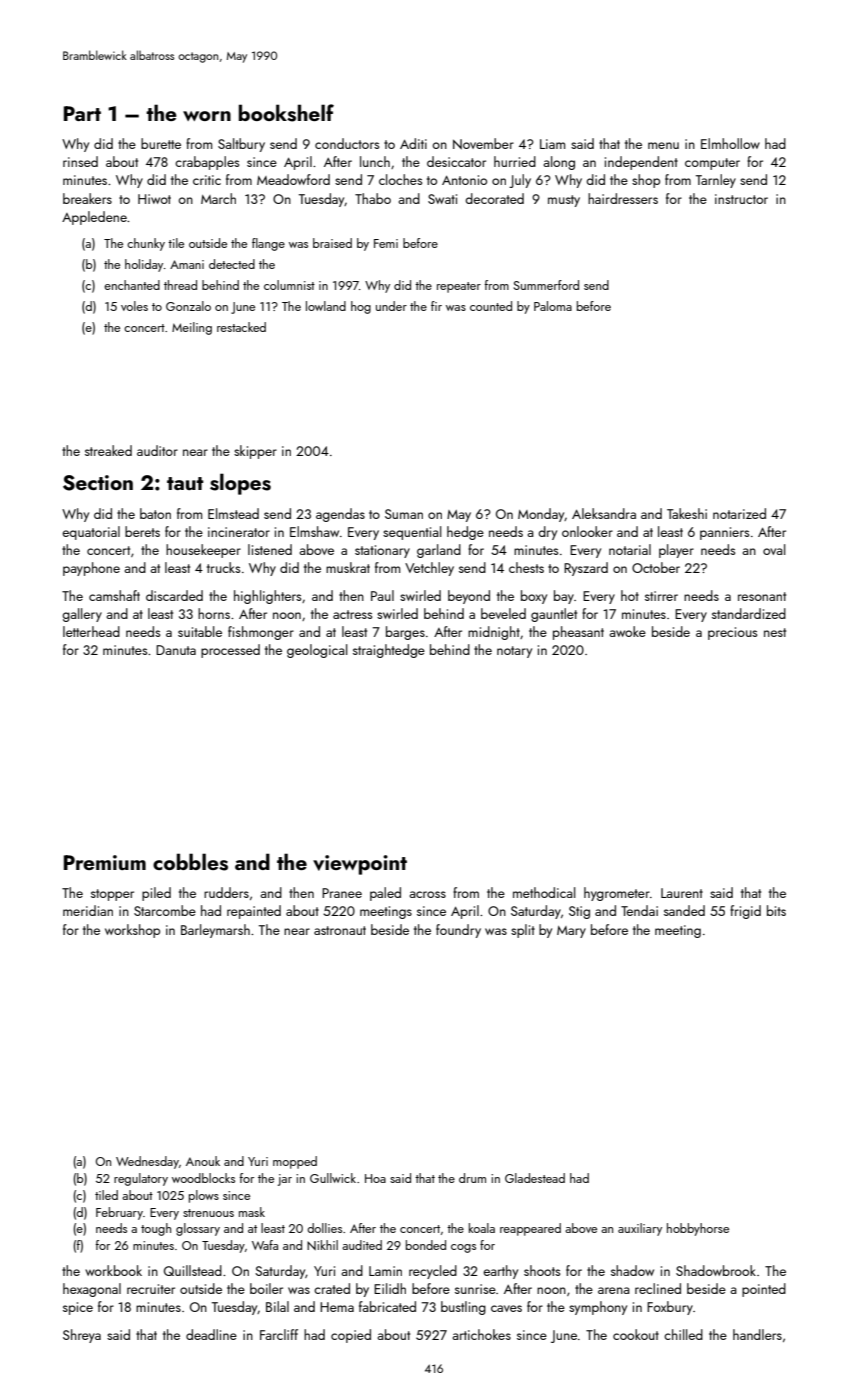 This document has width=849, height=1400. What do you see at coordinates (730, 143) in the document?
I see `Elmhollow` at bounding box center [730, 143].
